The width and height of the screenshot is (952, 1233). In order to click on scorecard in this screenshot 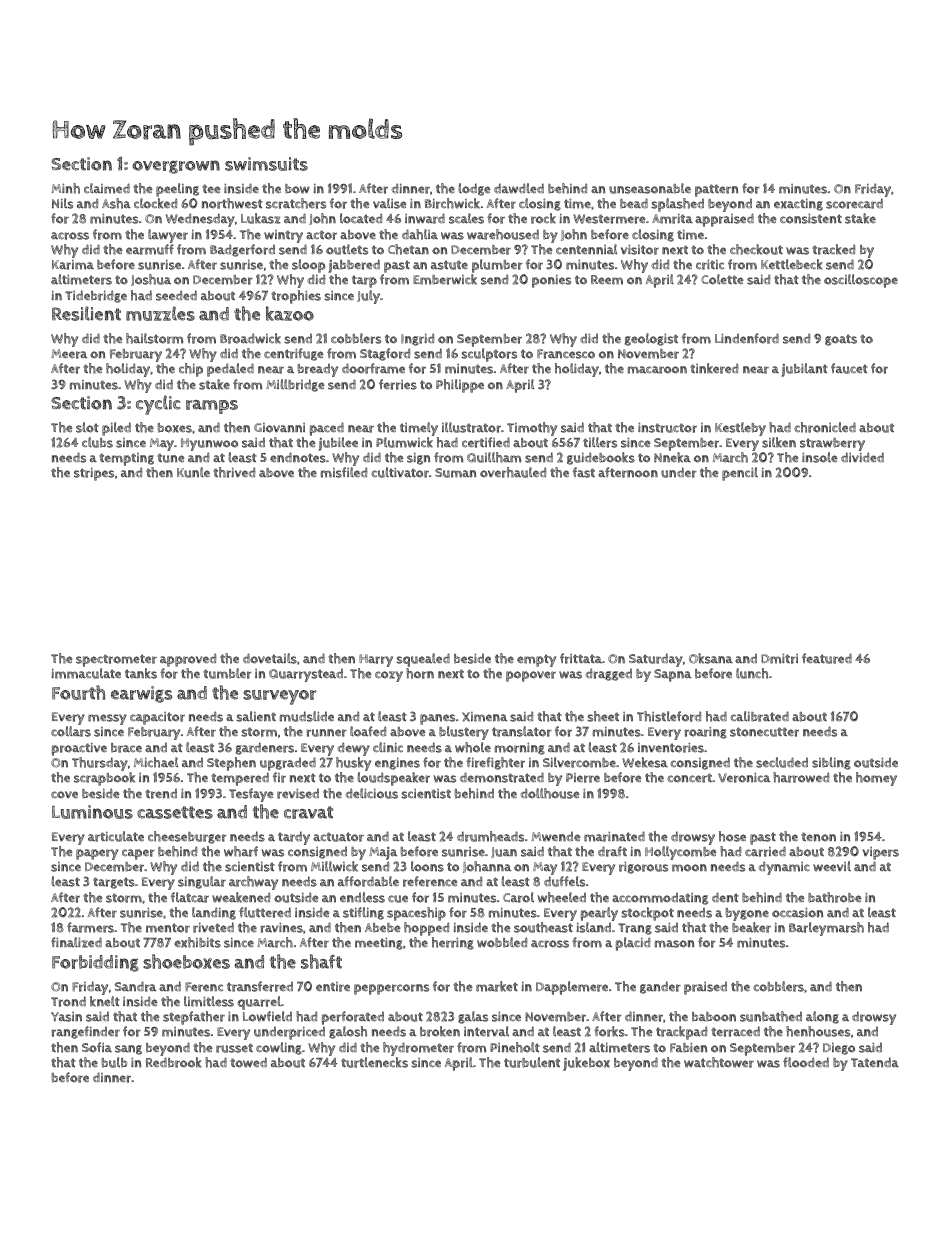, I will do `click(854, 203)`.
